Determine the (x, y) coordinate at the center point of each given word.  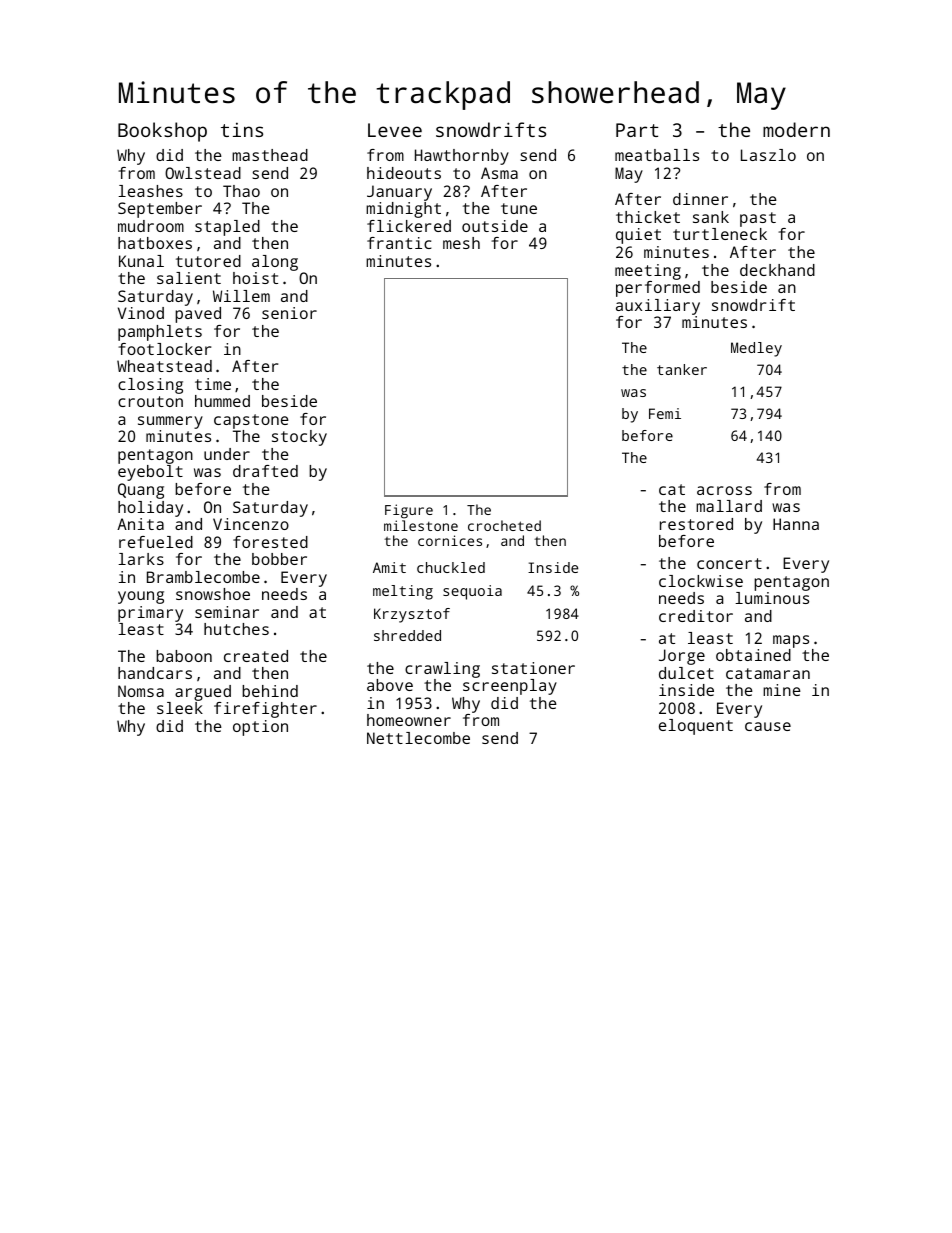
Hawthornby (462, 157)
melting (403, 592)
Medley (756, 349)
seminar (227, 612)
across (724, 490)
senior (289, 313)
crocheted (504, 525)
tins (242, 129)
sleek (180, 708)
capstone (251, 421)
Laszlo (768, 155)
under (227, 454)
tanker (682, 369)
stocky (299, 438)
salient (189, 278)
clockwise (701, 581)
